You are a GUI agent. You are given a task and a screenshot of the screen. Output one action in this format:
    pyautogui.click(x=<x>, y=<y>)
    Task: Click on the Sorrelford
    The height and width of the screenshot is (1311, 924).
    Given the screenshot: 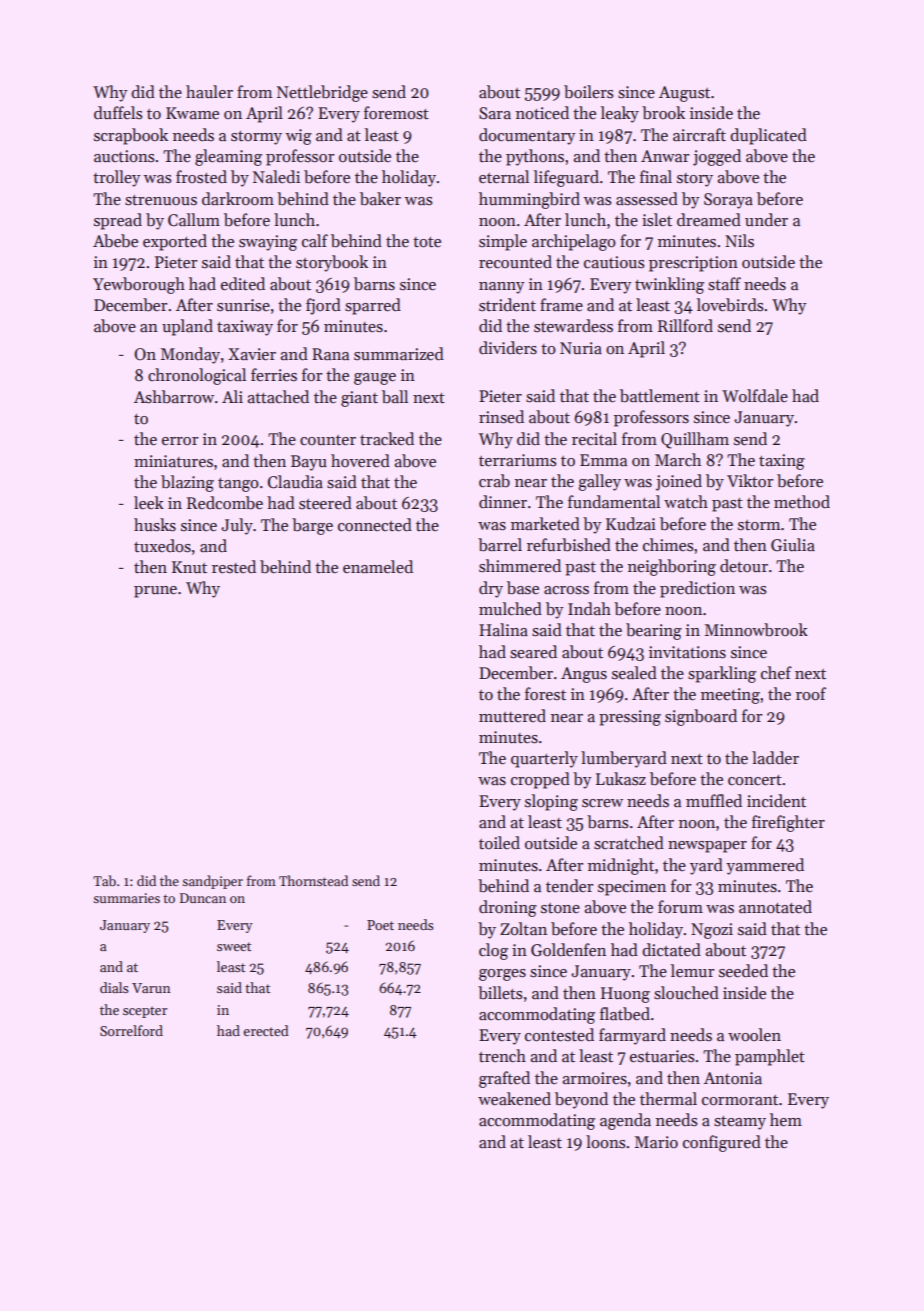 What is the action you would take?
    pyautogui.click(x=131, y=1030)
